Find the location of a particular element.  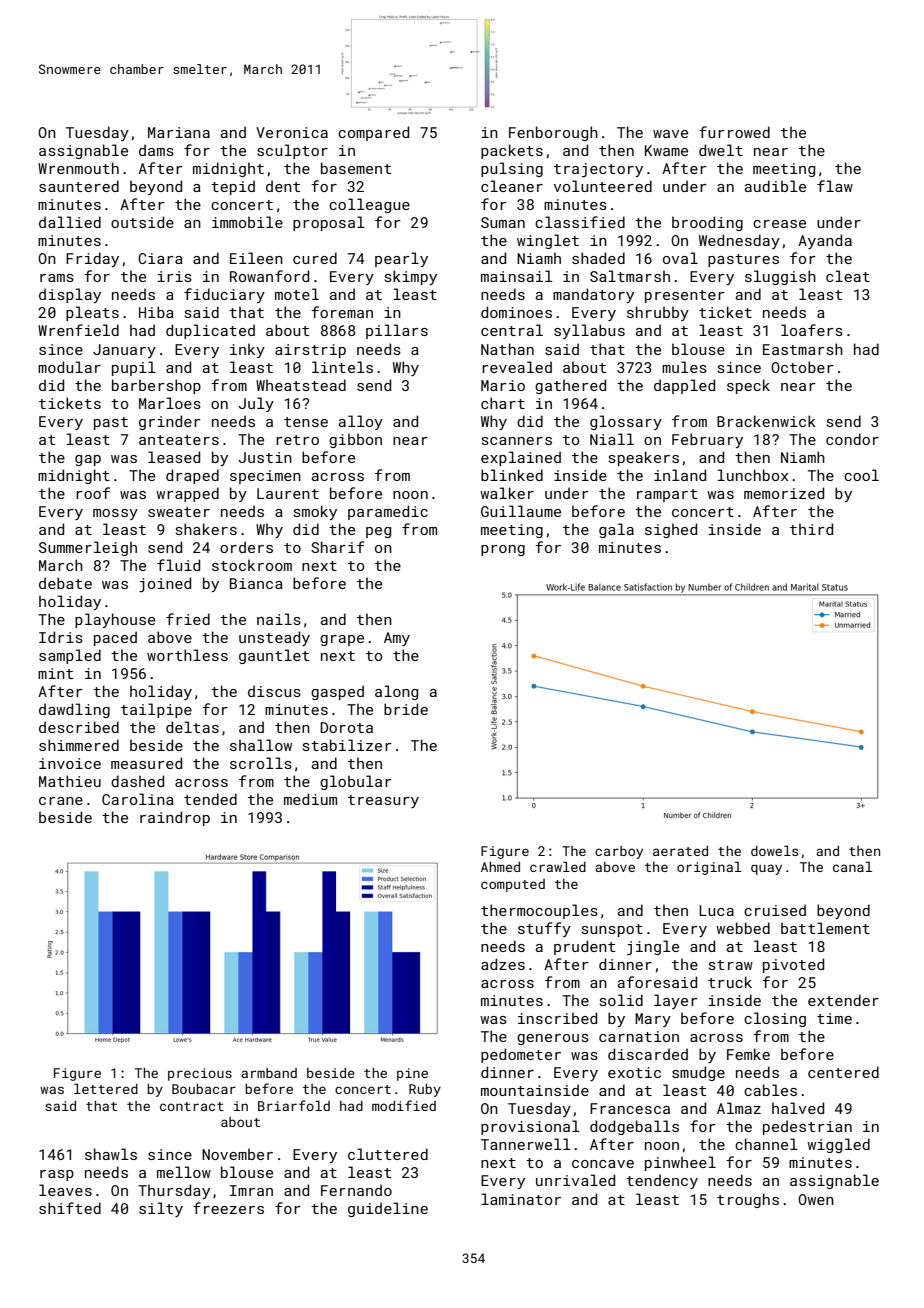

shimmered is located at coordinates (79, 745).
